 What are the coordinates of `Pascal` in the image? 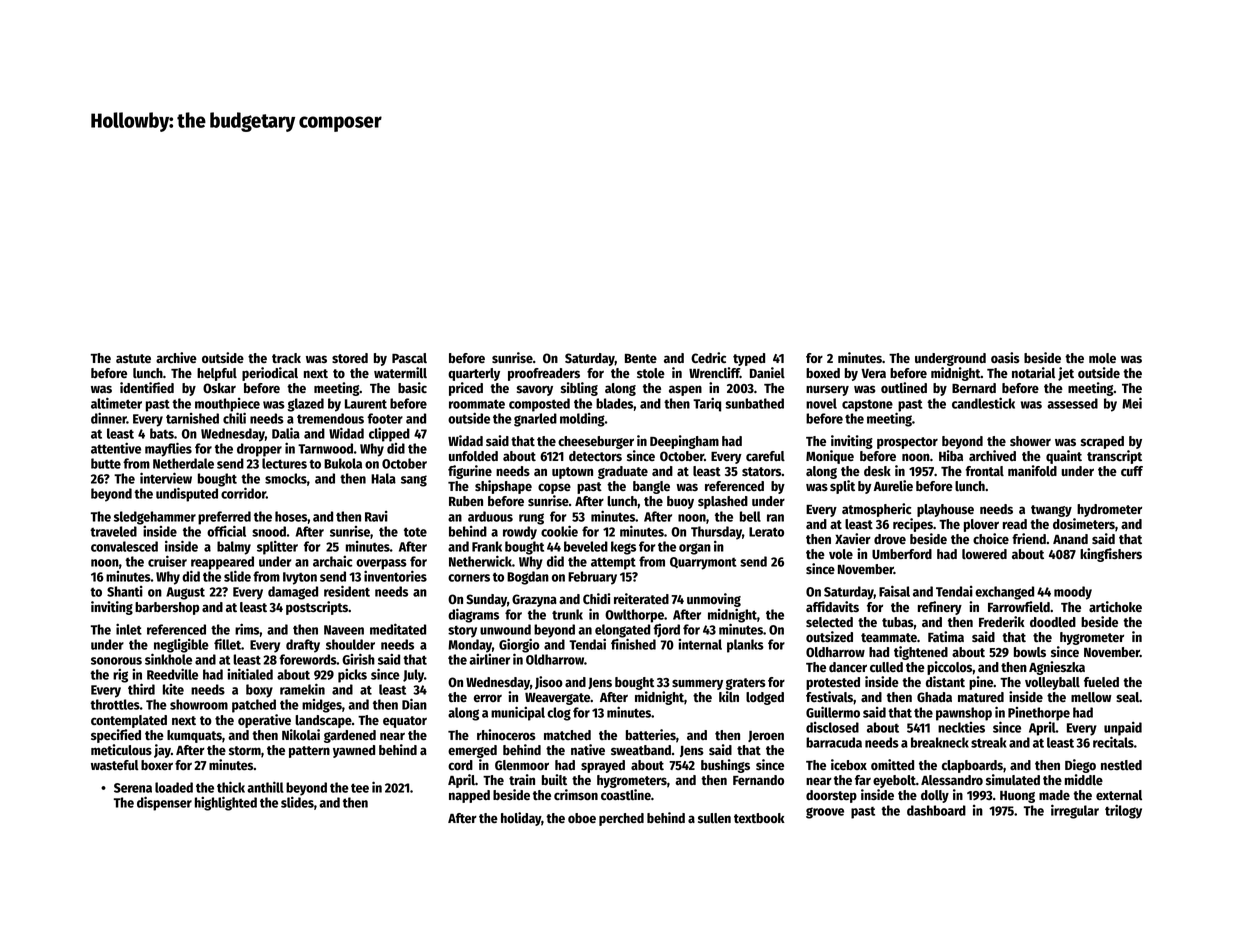 It's located at (409, 358).
